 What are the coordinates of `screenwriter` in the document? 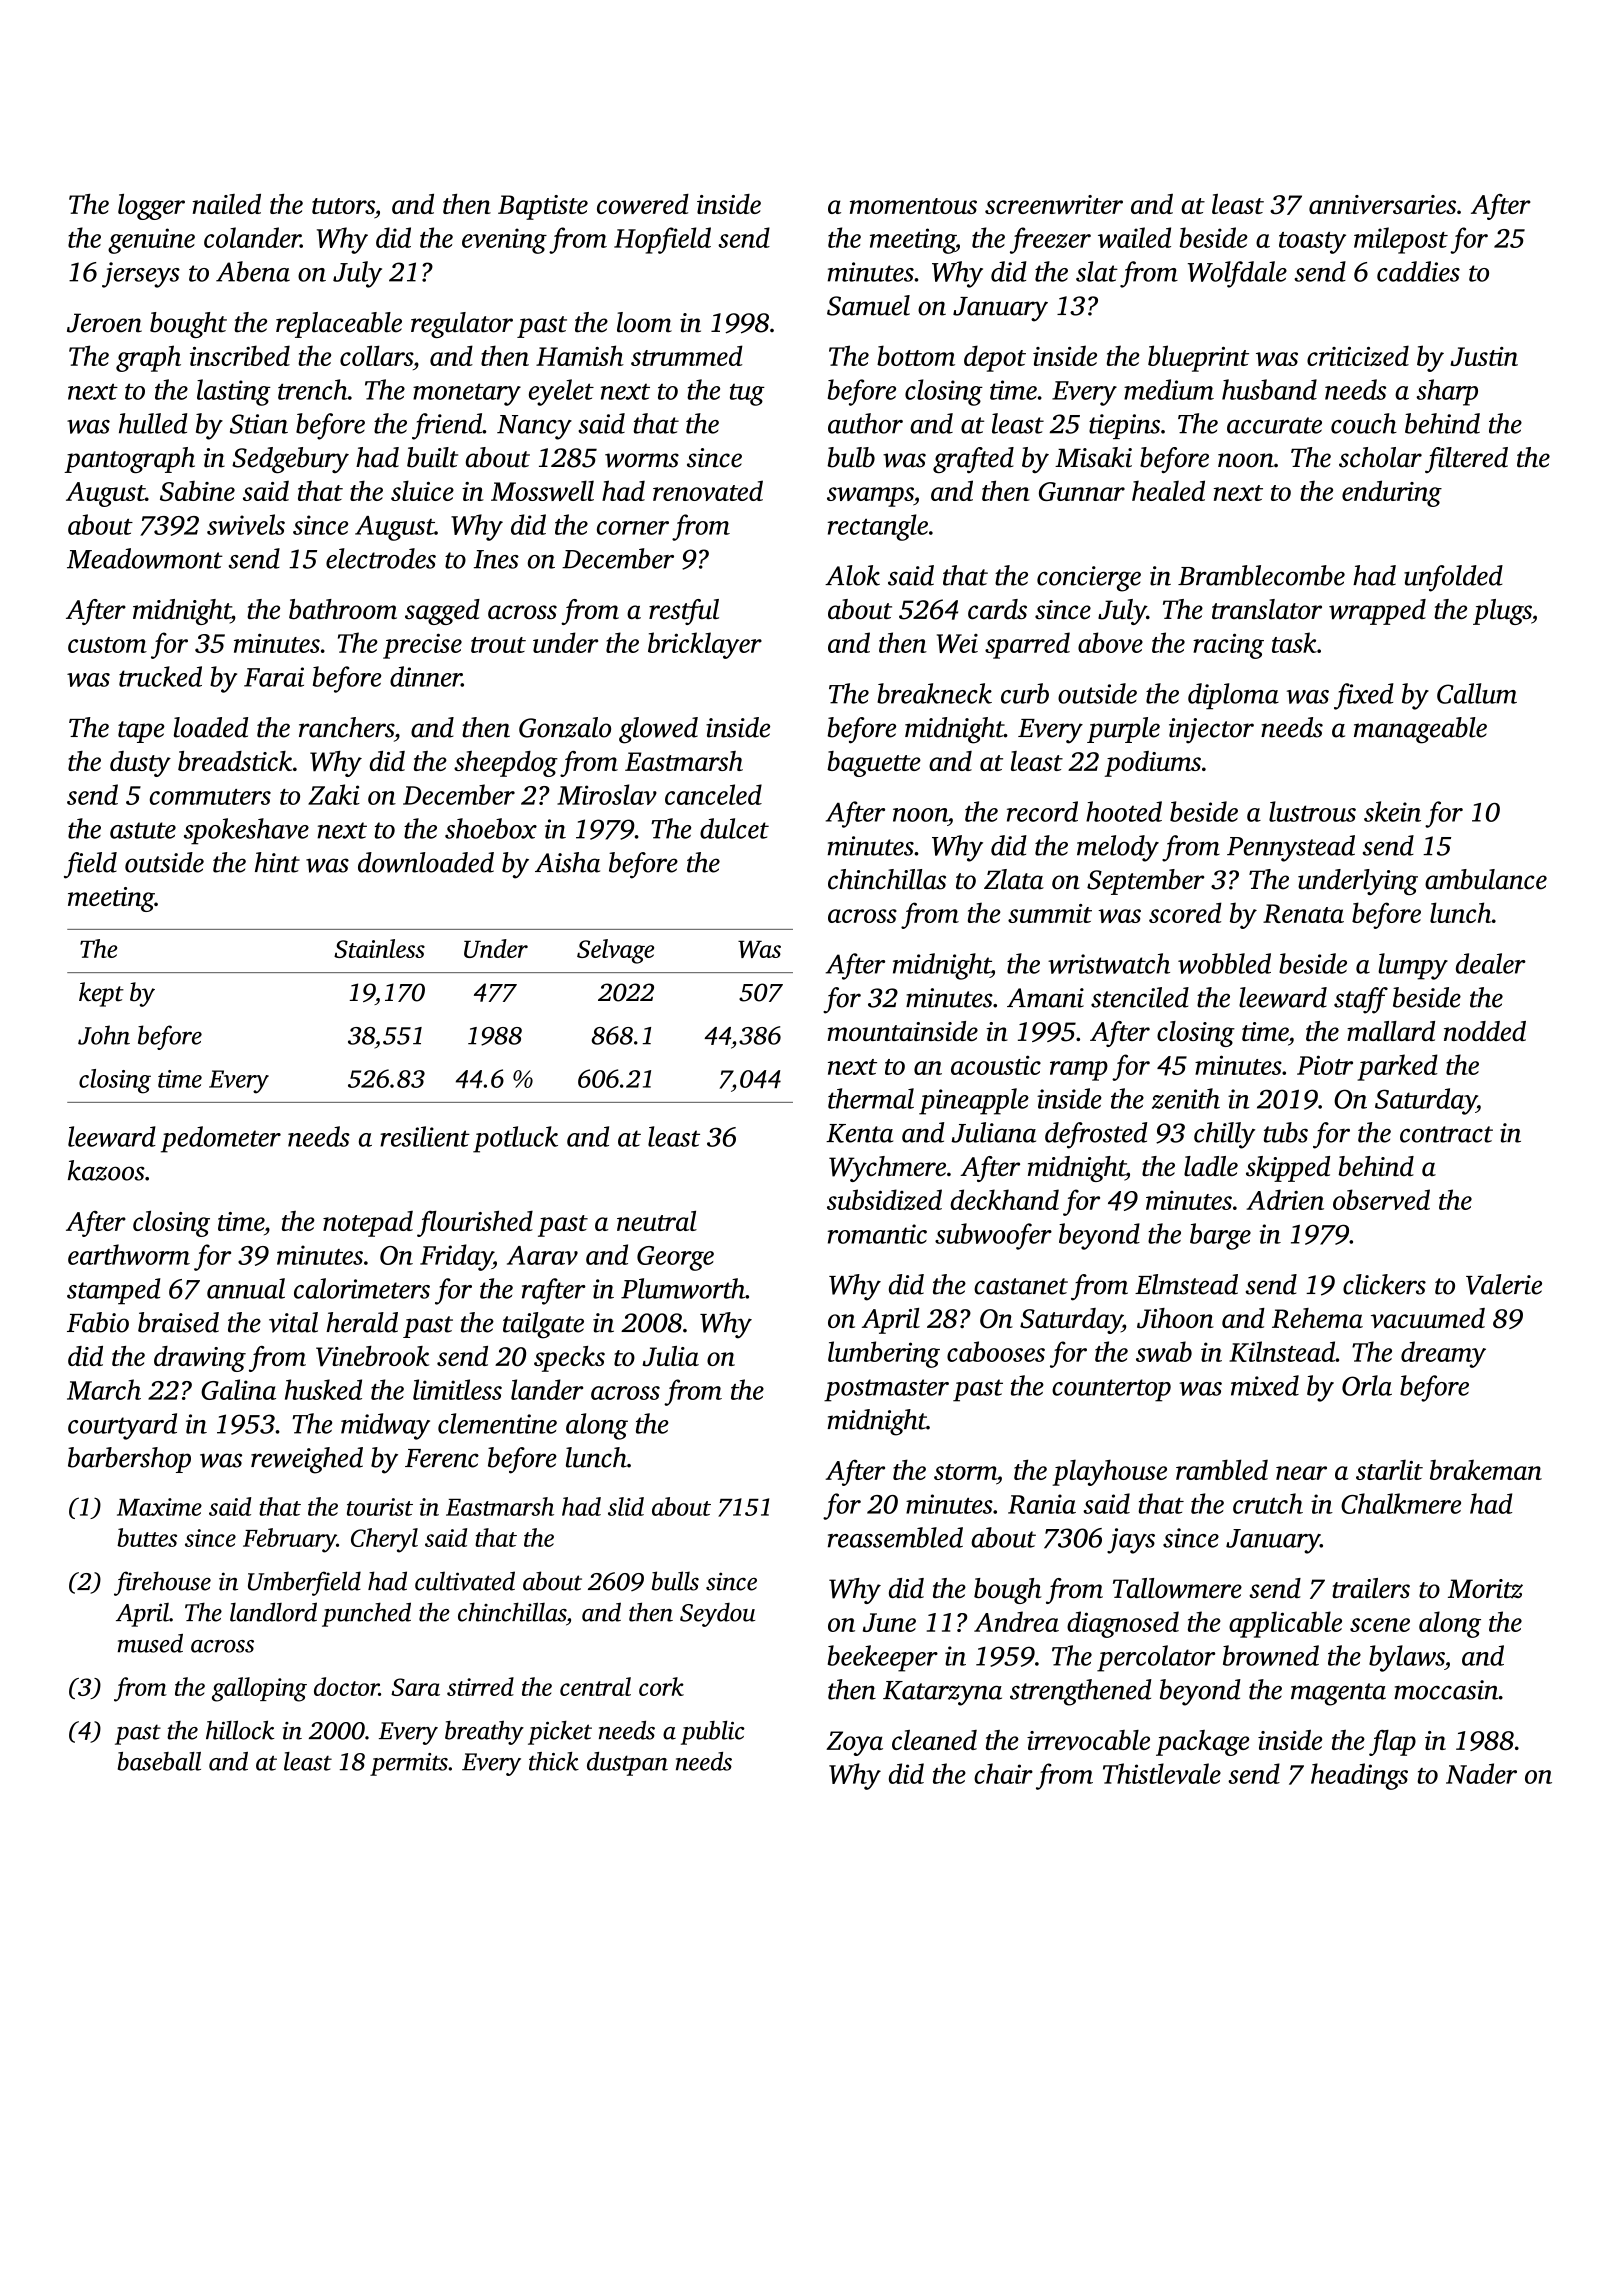 It's located at (1054, 204).
